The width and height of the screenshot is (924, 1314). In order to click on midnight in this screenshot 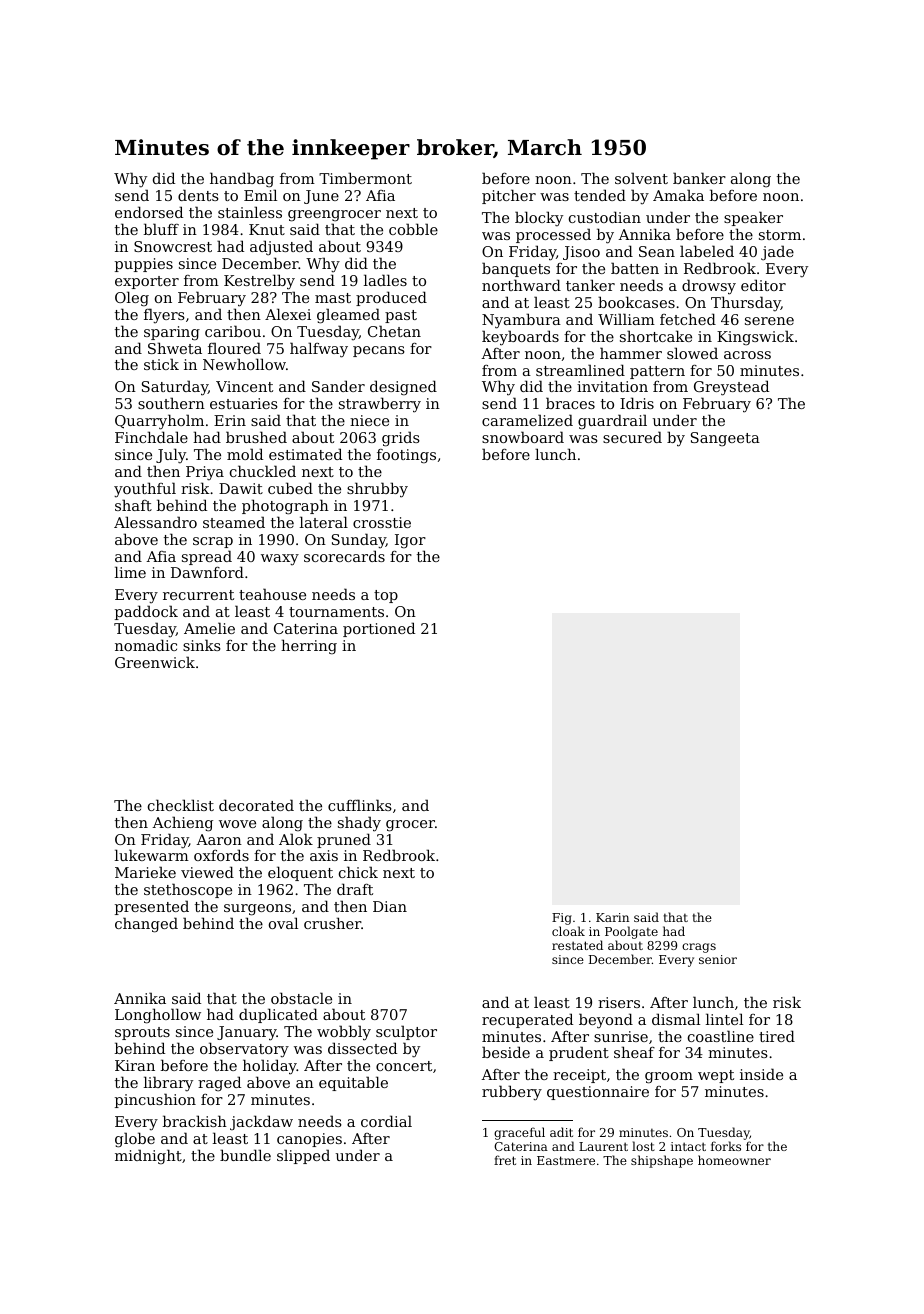, I will do `click(148, 1156)`.
